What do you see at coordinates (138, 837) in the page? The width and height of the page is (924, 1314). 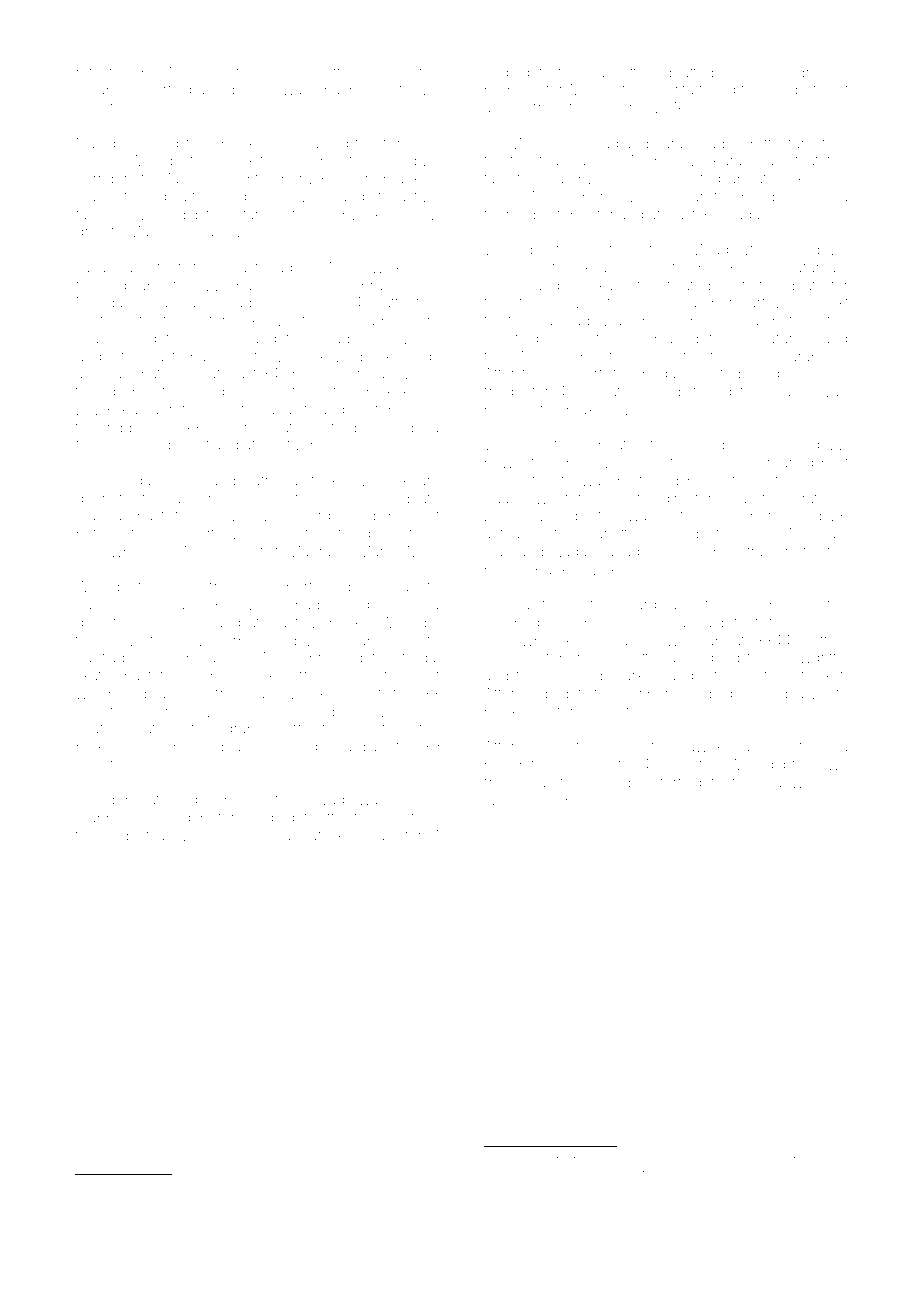 I see `pedestrian` at bounding box center [138, 837].
